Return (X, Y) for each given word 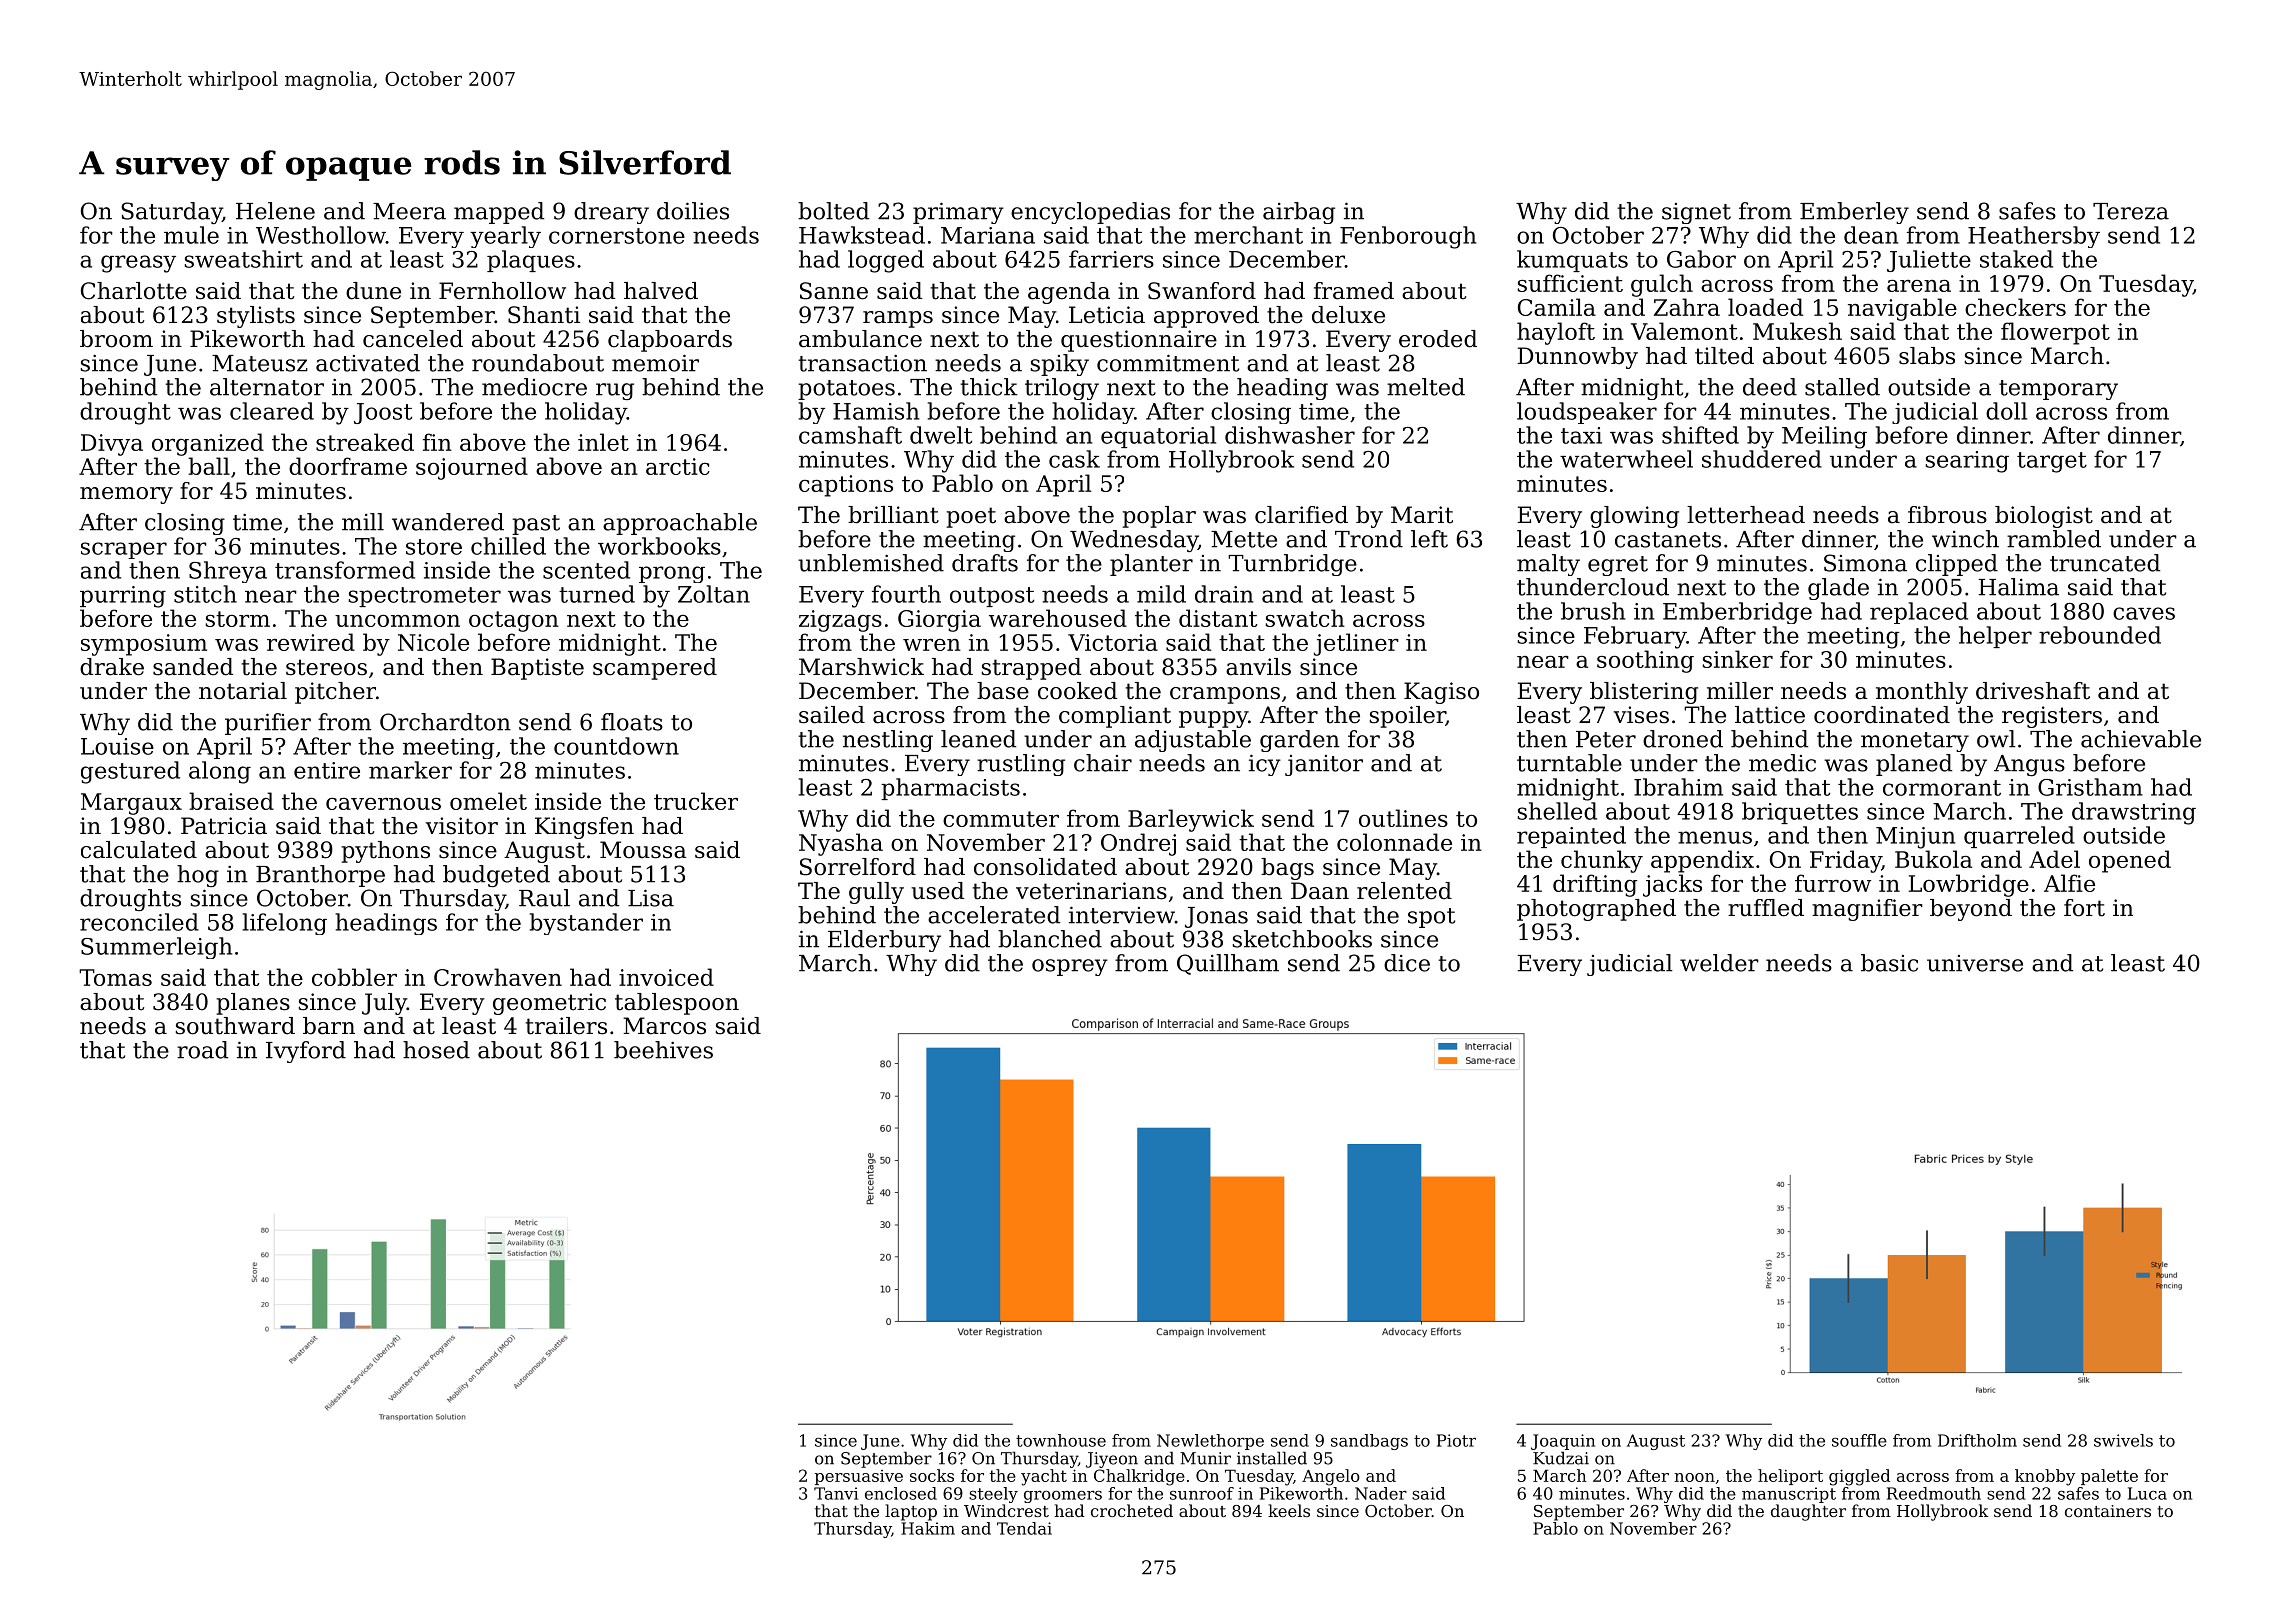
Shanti (544, 315)
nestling (888, 741)
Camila (1557, 307)
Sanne (834, 291)
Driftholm (1977, 1440)
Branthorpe (320, 876)
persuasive (859, 1477)
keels (1289, 1510)
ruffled (1766, 908)
